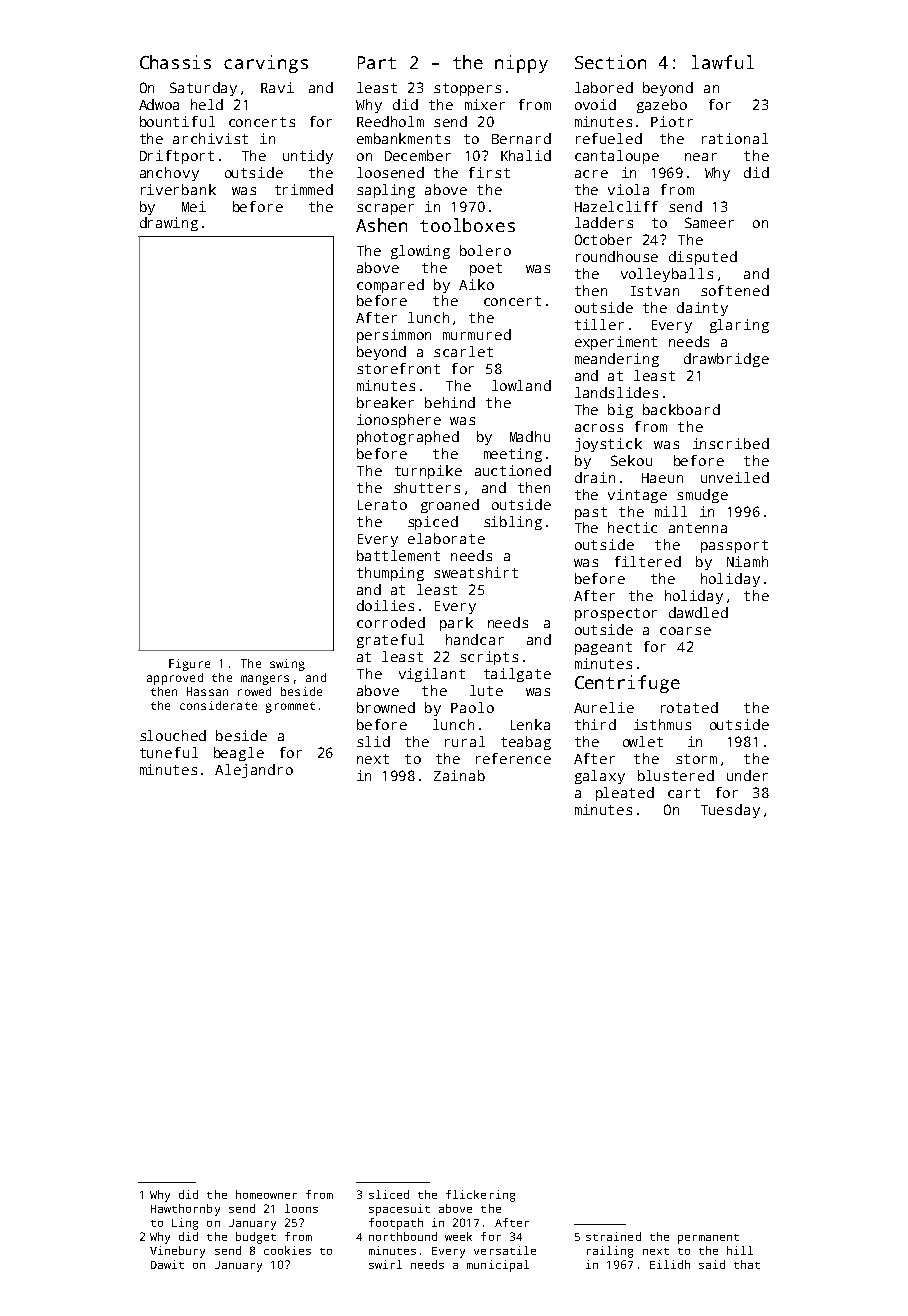 The image size is (908, 1316). Describe the element at coordinates (189, 665) in the image. I see `Figure` at that location.
